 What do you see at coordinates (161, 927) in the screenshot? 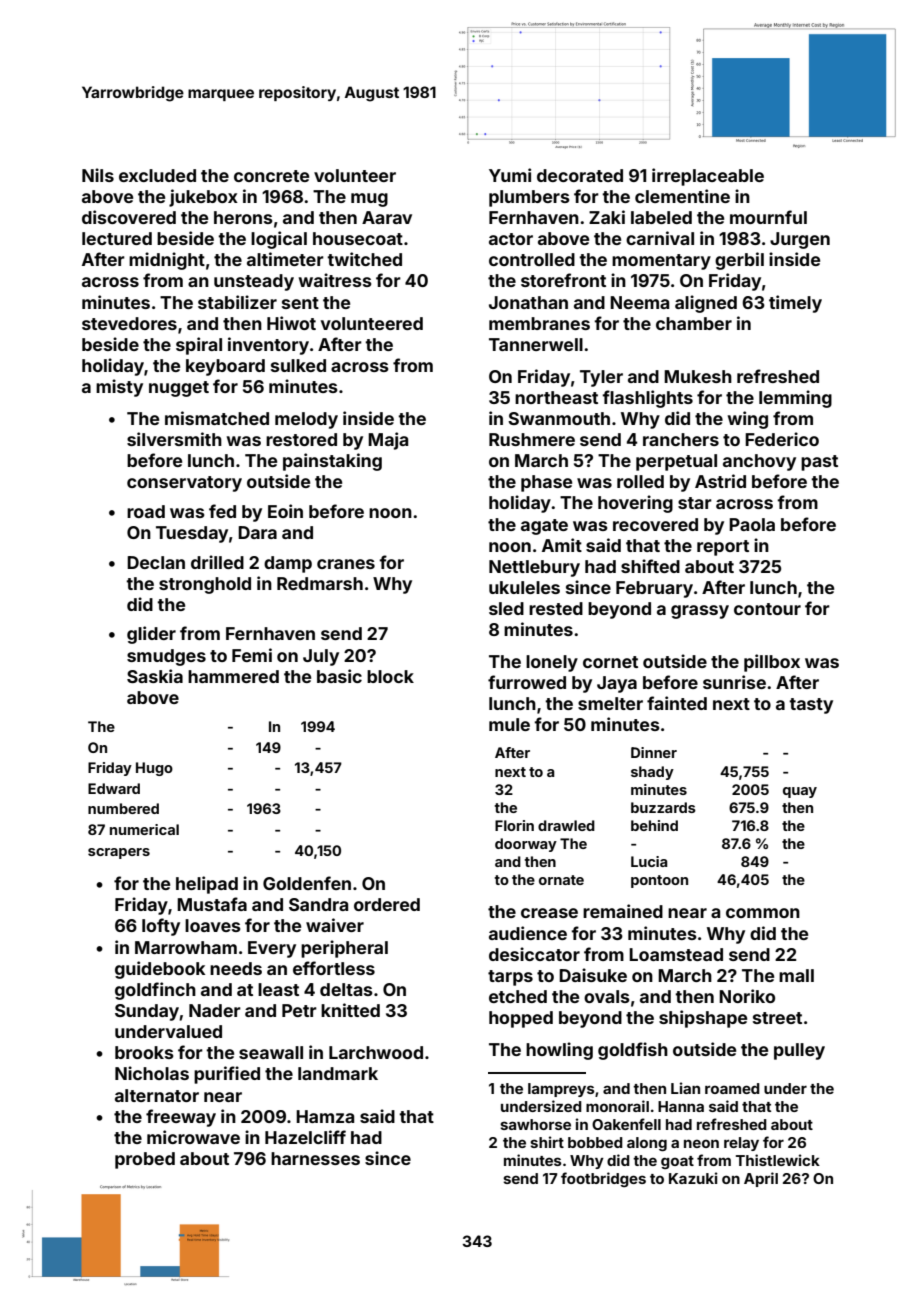
I see `lofty` at bounding box center [161, 927].
